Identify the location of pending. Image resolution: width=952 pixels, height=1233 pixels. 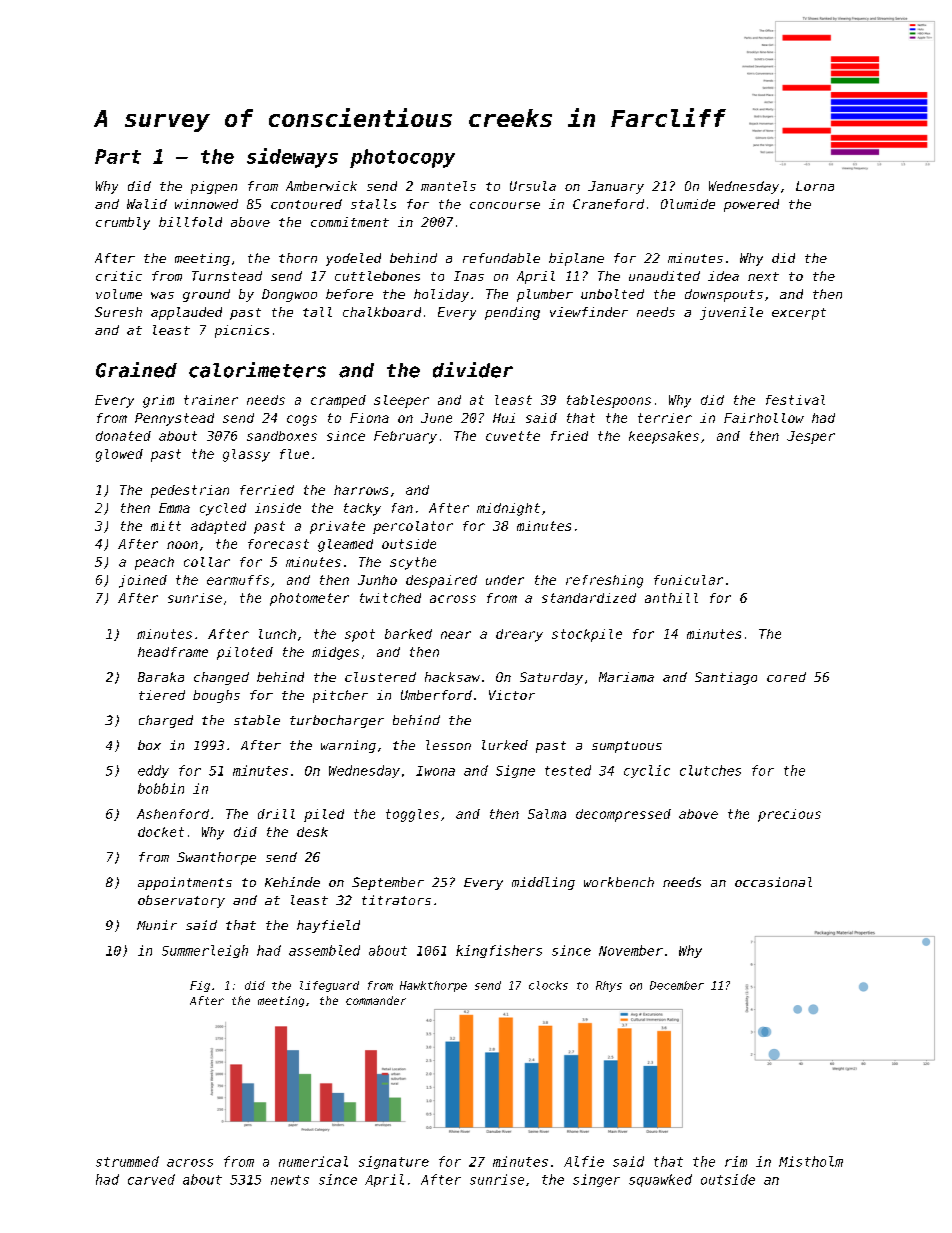
(512, 313).
